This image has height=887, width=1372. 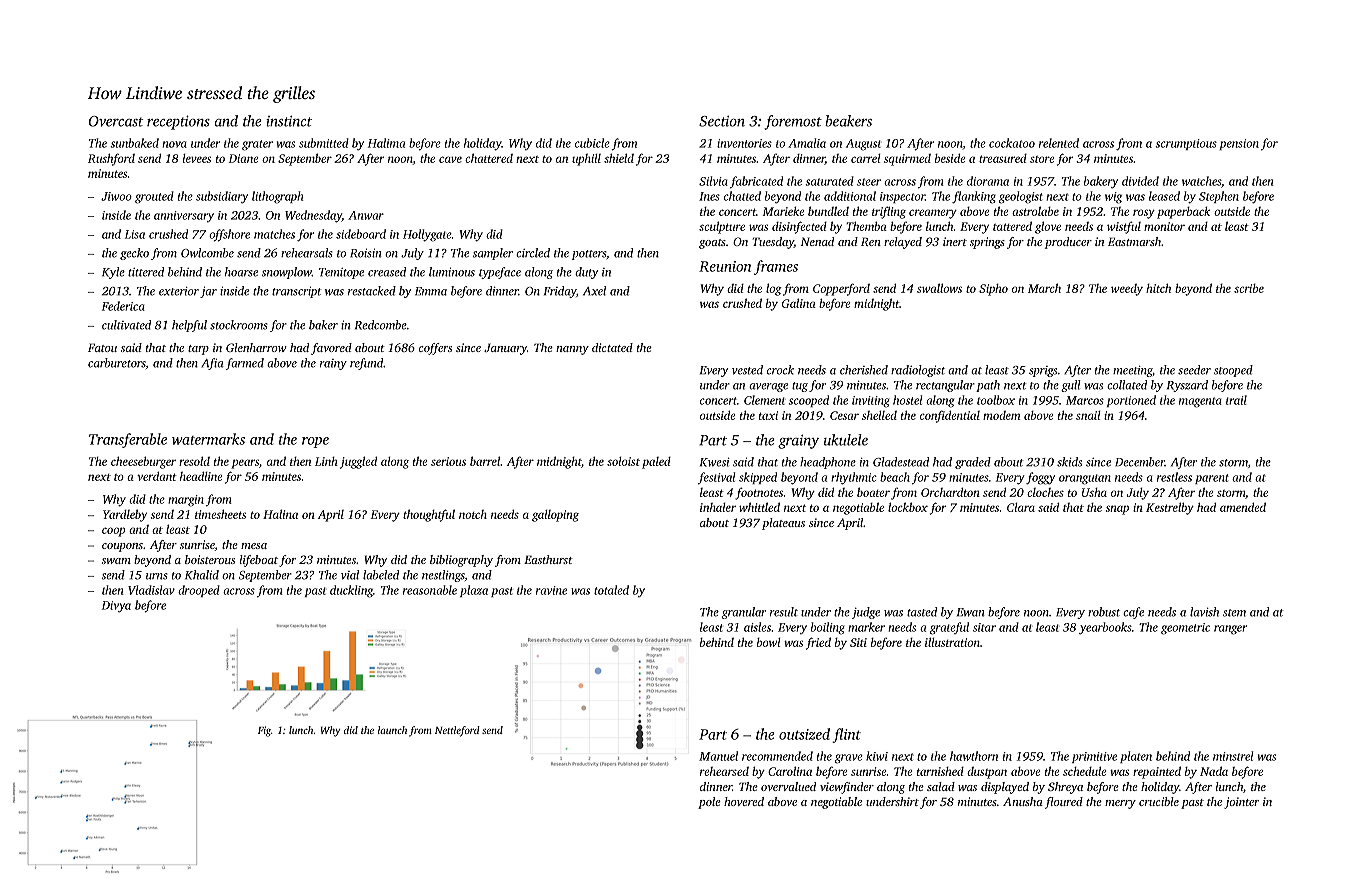 I want to click on receptions, so click(x=178, y=122).
